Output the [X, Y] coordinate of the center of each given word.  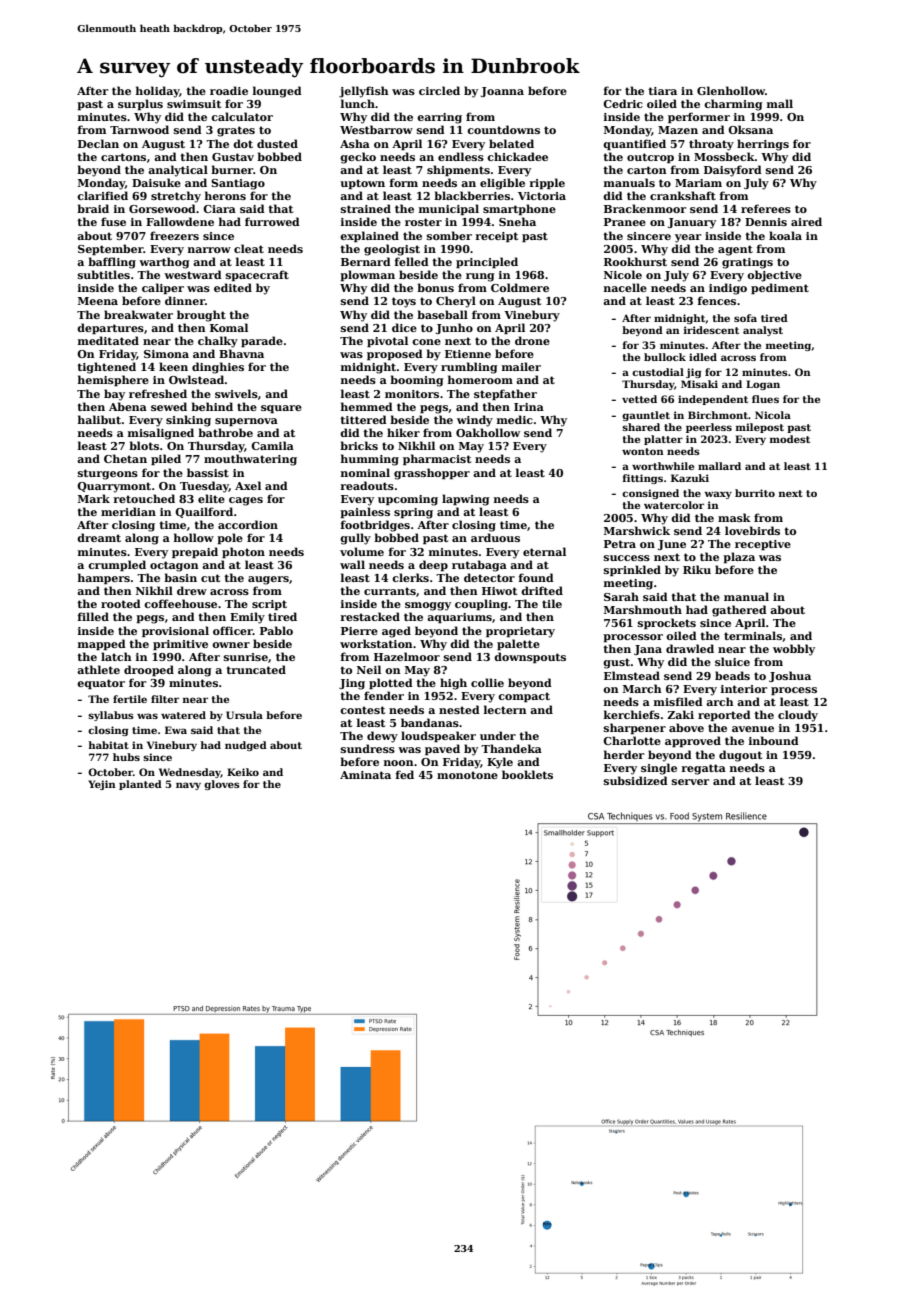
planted [140, 785]
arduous [495, 537]
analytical [178, 171]
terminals [753, 635]
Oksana [750, 129]
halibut [99, 419]
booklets [527, 774]
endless [461, 156]
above [686, 727]
